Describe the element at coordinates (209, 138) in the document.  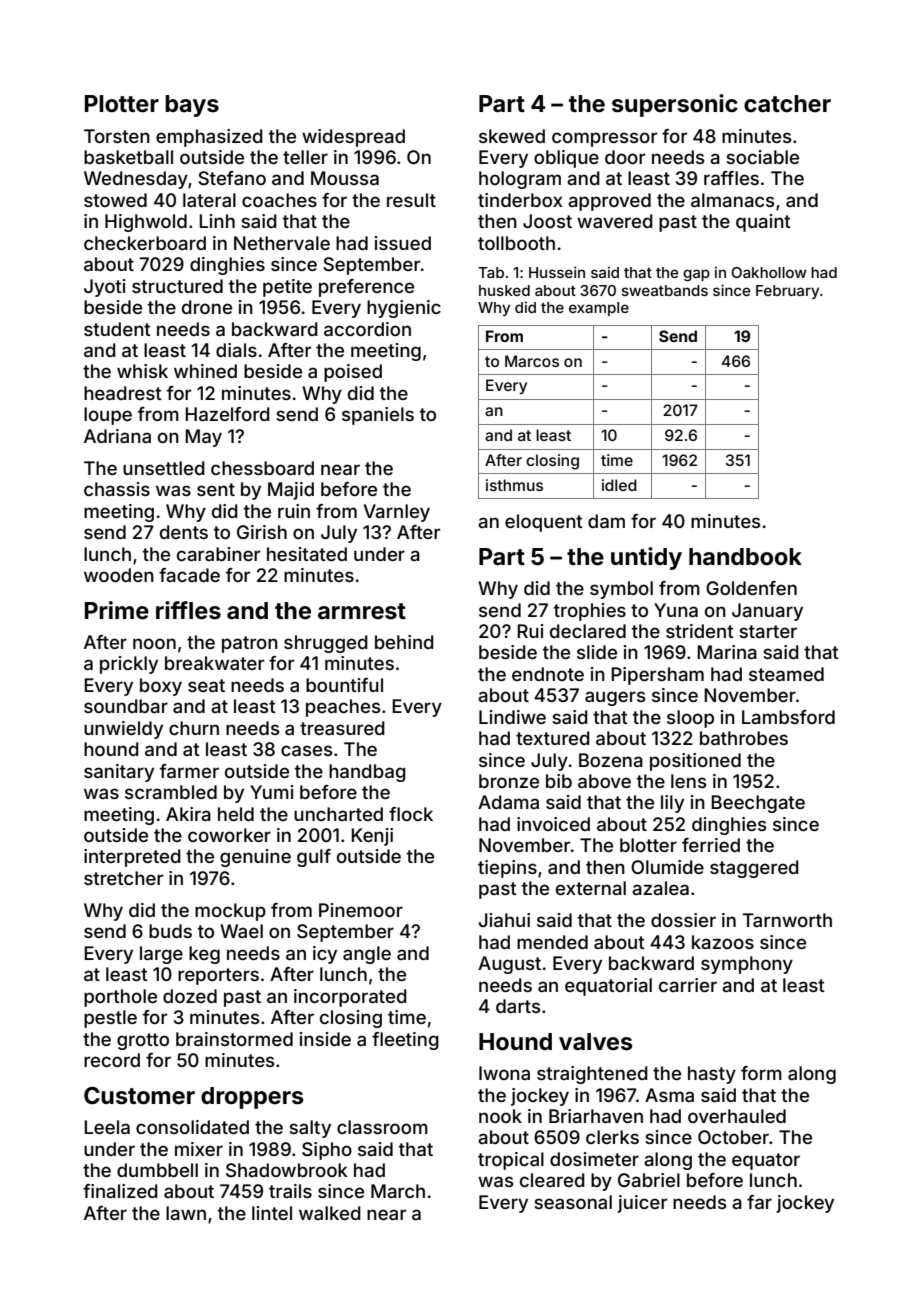
I see `emphasized` at that location.
